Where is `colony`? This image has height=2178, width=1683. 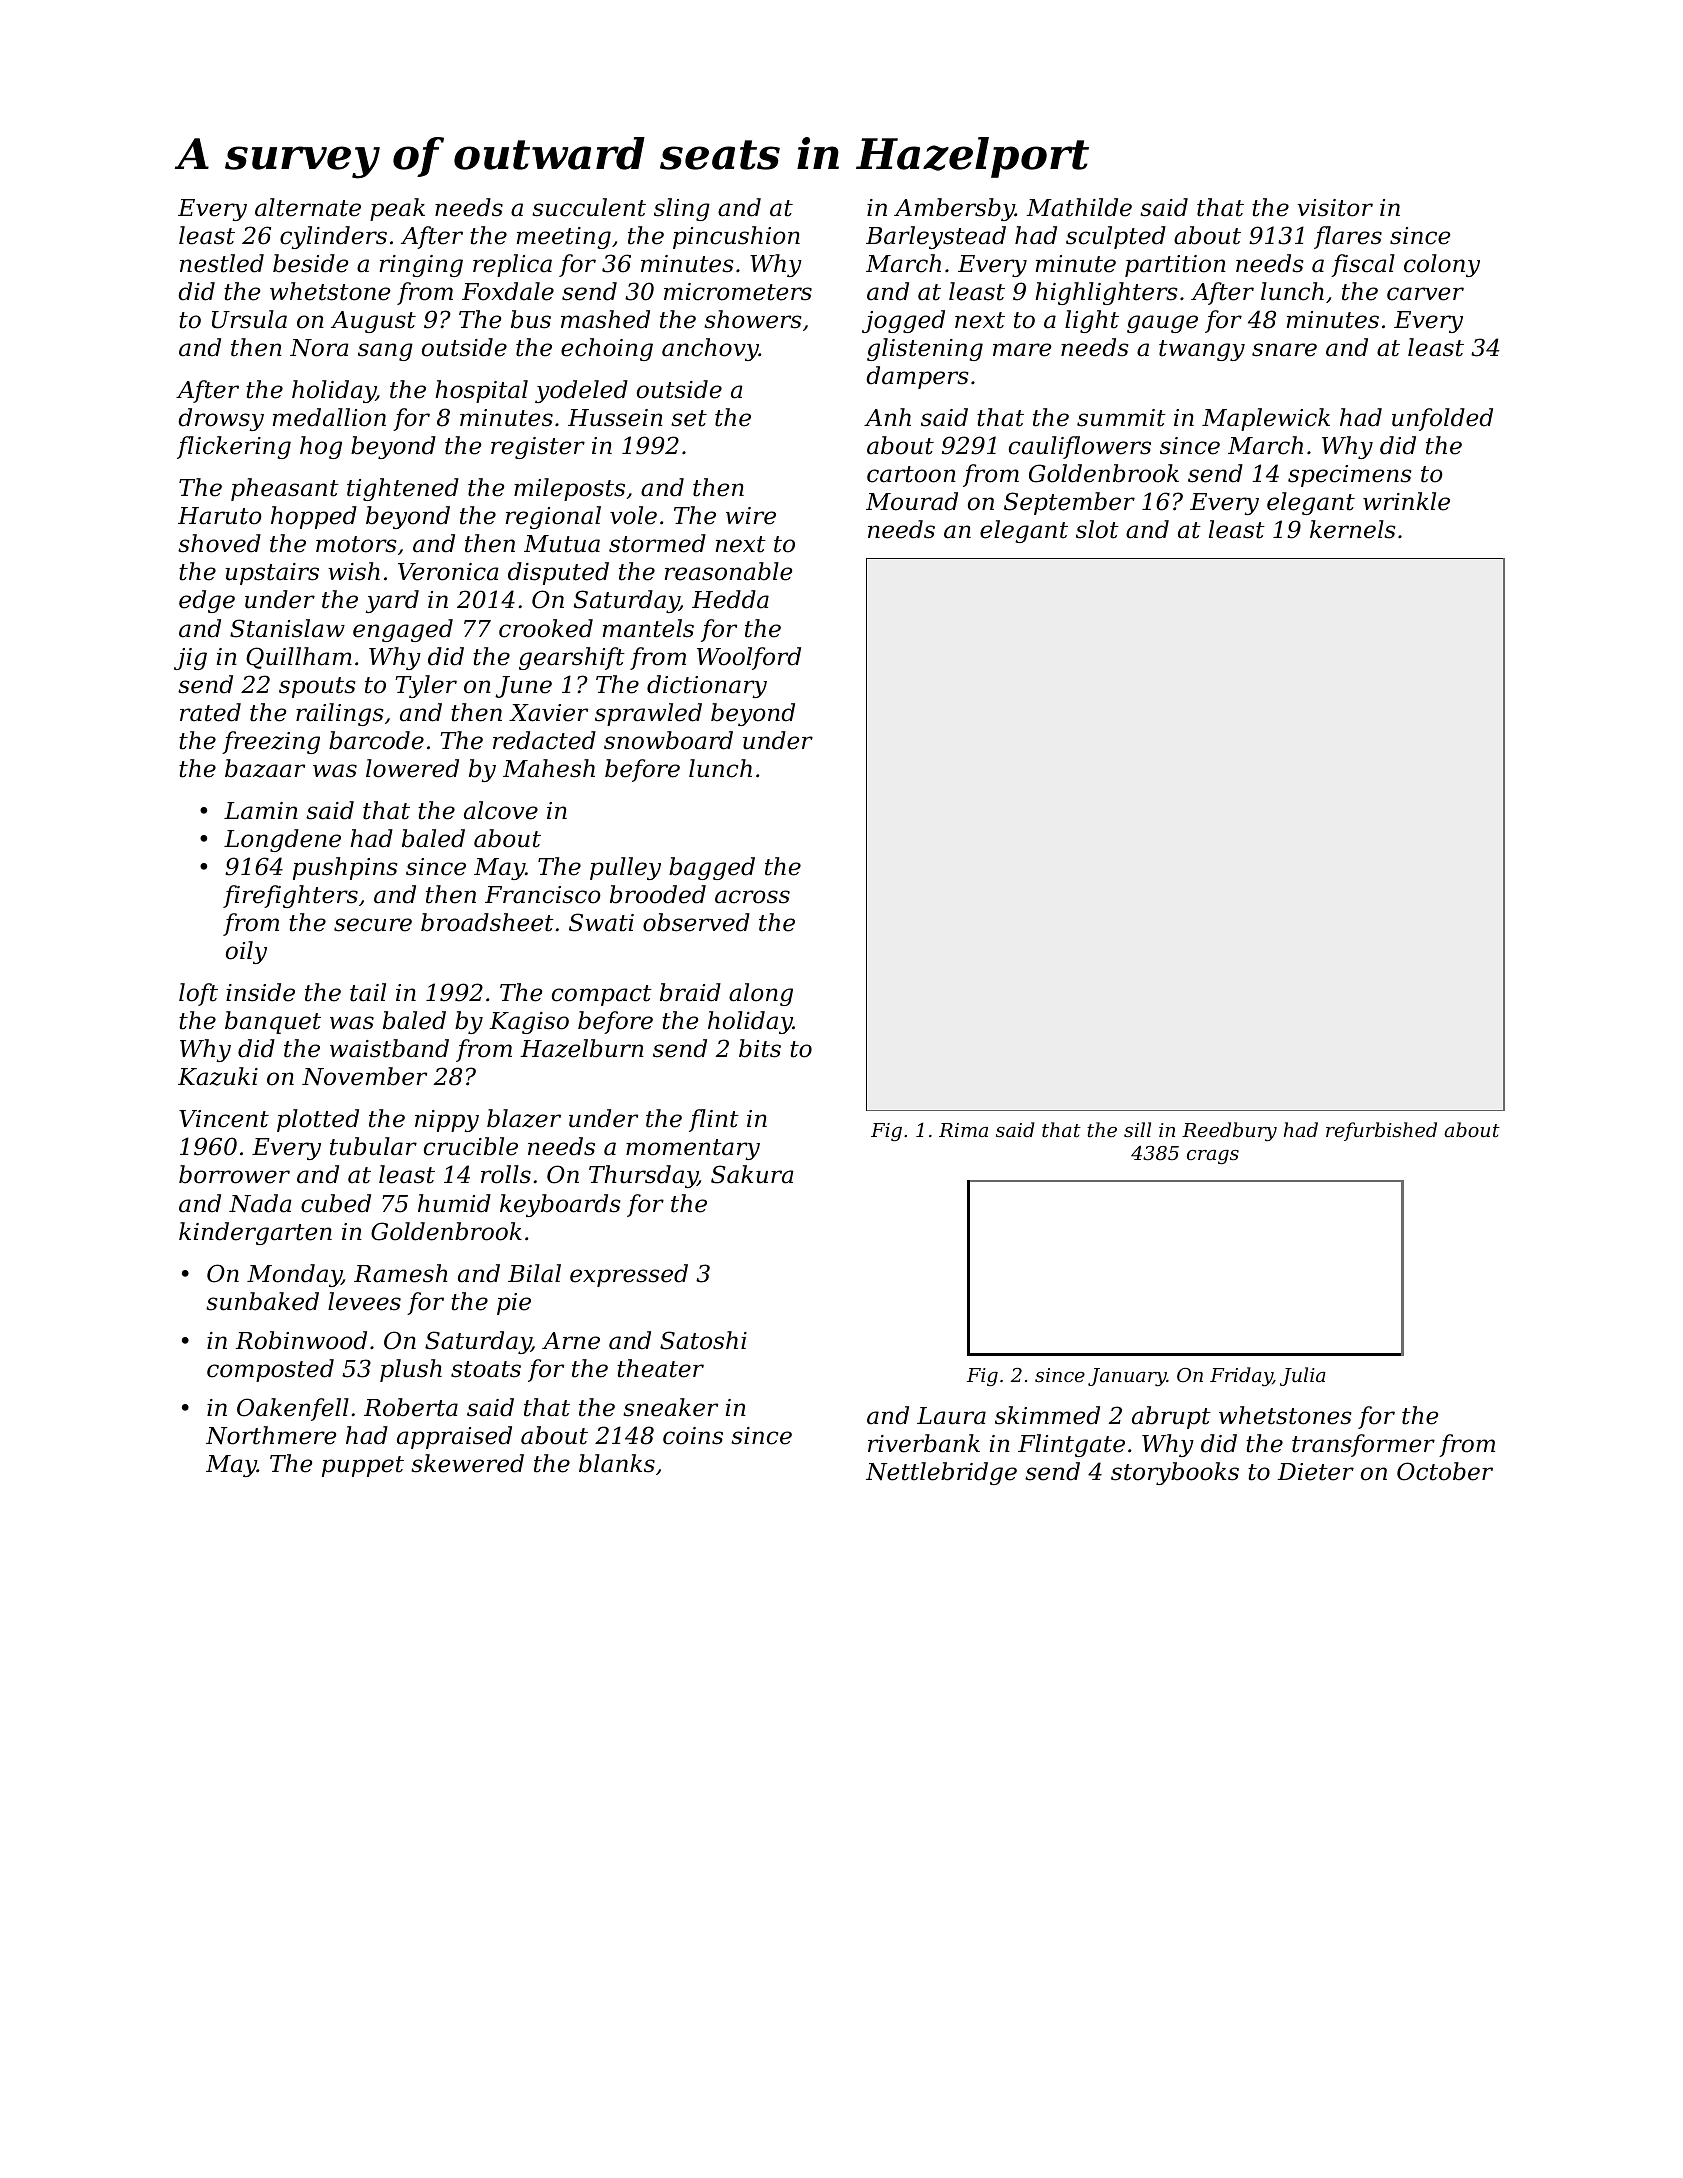 colony is located at coordinates (1442, 265).
